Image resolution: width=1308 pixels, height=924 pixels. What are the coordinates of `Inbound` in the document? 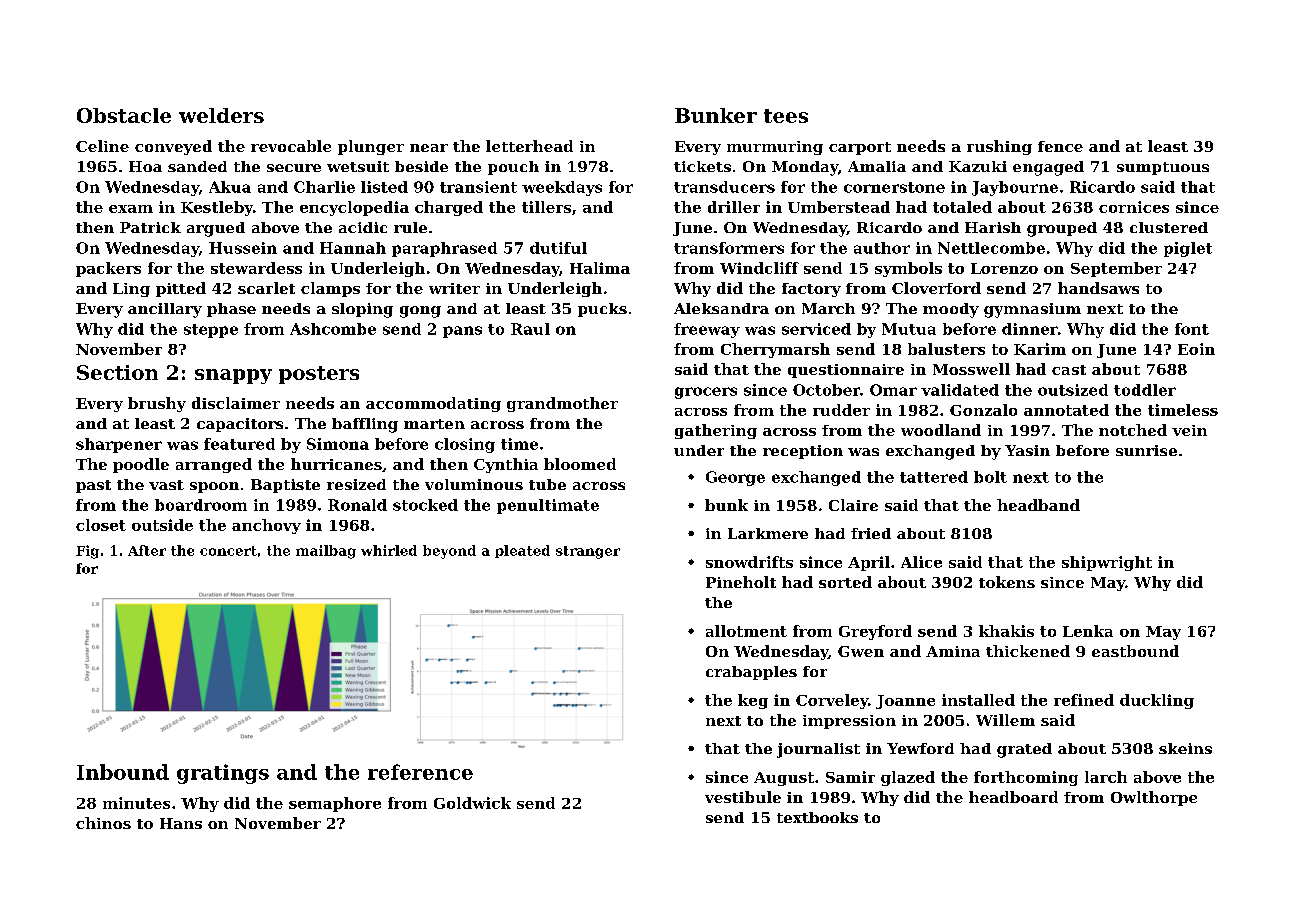 It's located at (123, 772).
